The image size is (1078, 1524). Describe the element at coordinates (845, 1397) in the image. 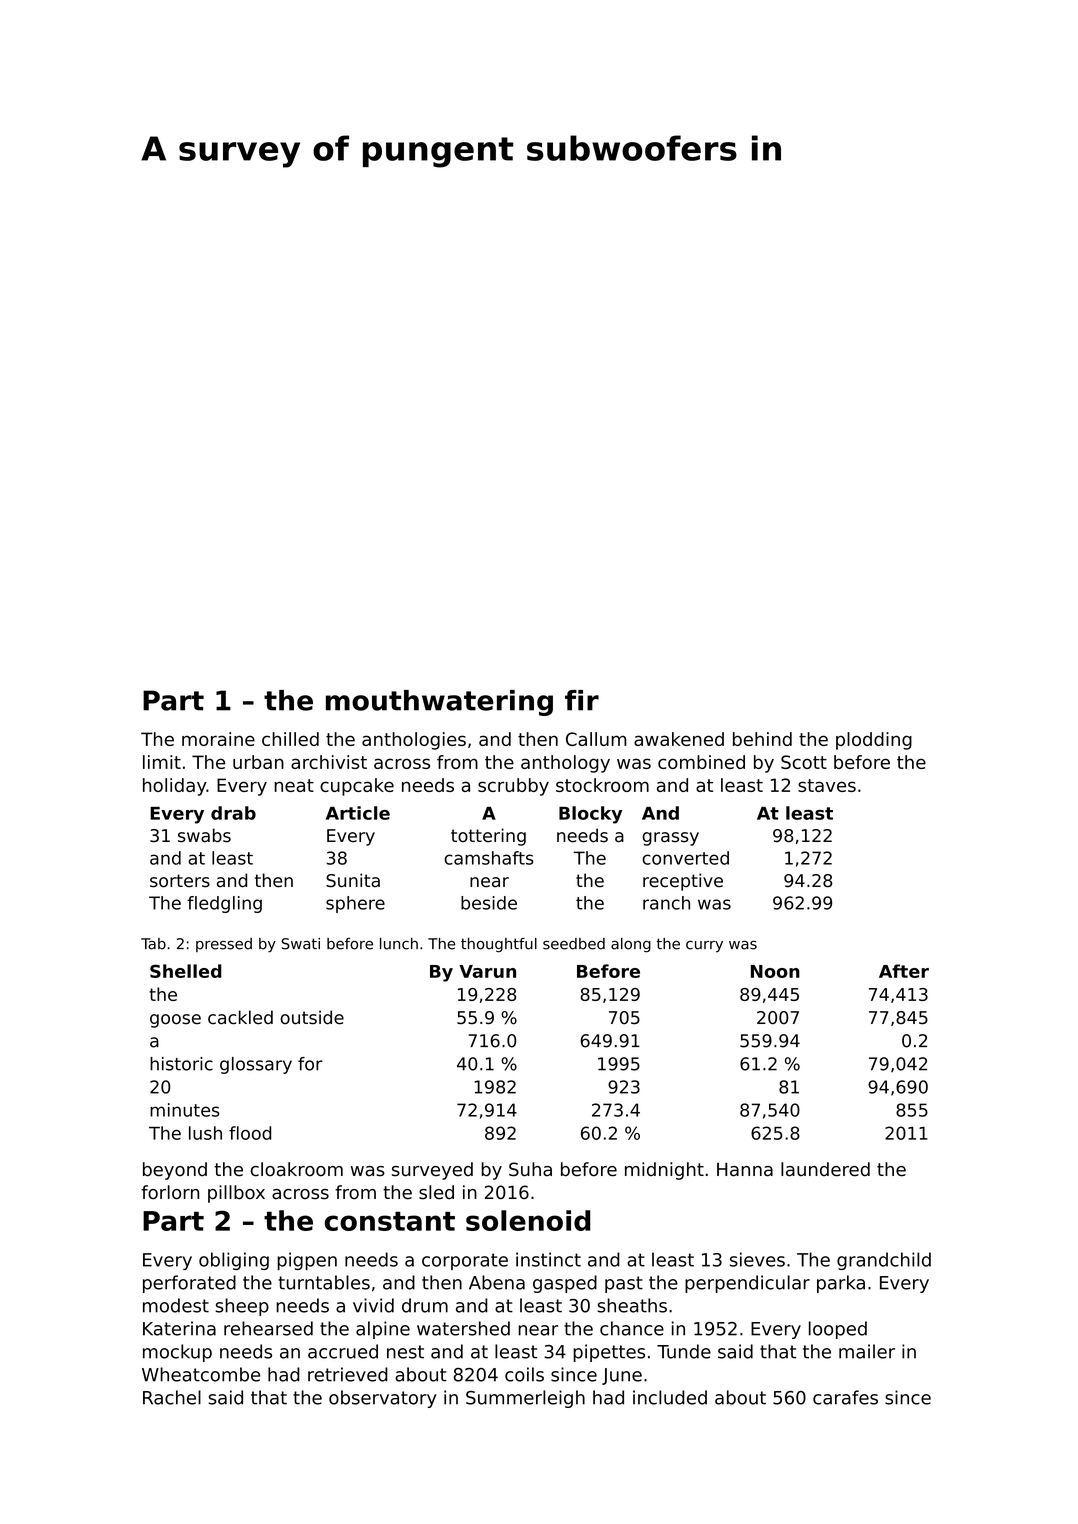

I see `carafes` at that location.
